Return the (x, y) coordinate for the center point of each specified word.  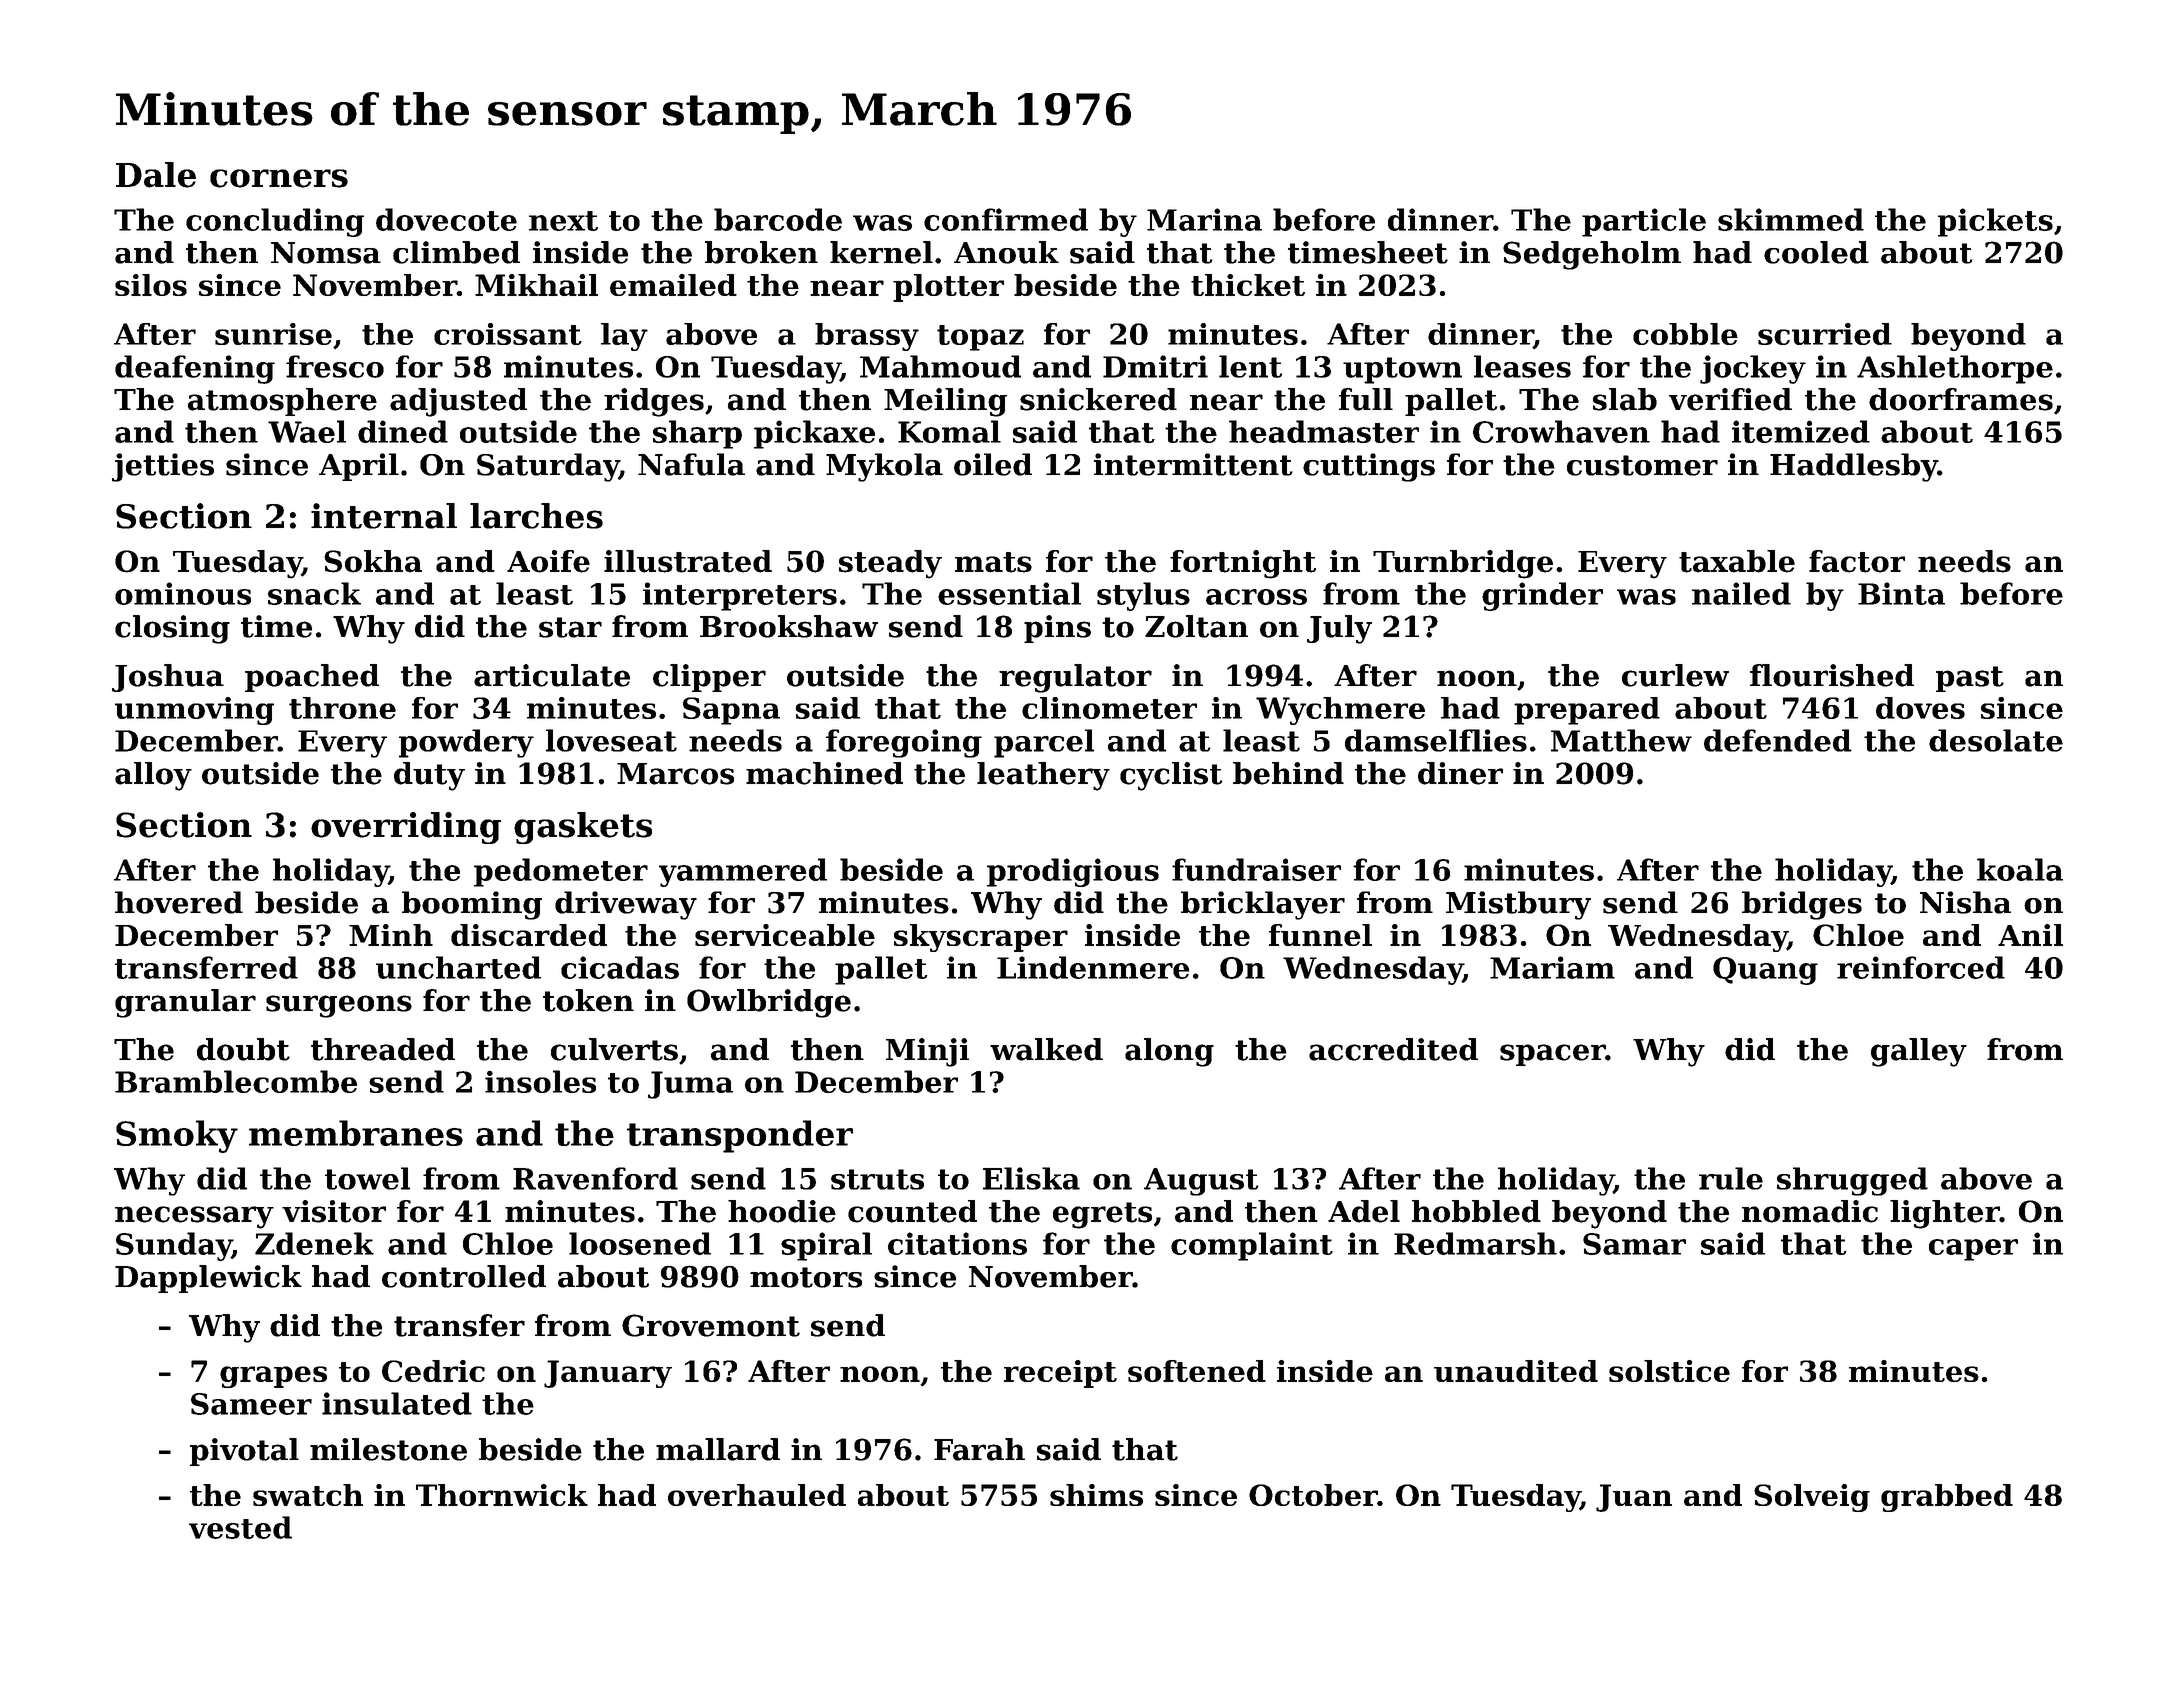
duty (429, 776)
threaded (383, 1049)
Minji (927, 1052)
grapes (273, 1377)
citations (957, 1243)
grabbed (1947, 1498)
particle (1644, 222)
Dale (156, 175)
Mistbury (1518, 905)
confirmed (1006, 219)
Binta (1901, 593)
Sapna (731, 711)
